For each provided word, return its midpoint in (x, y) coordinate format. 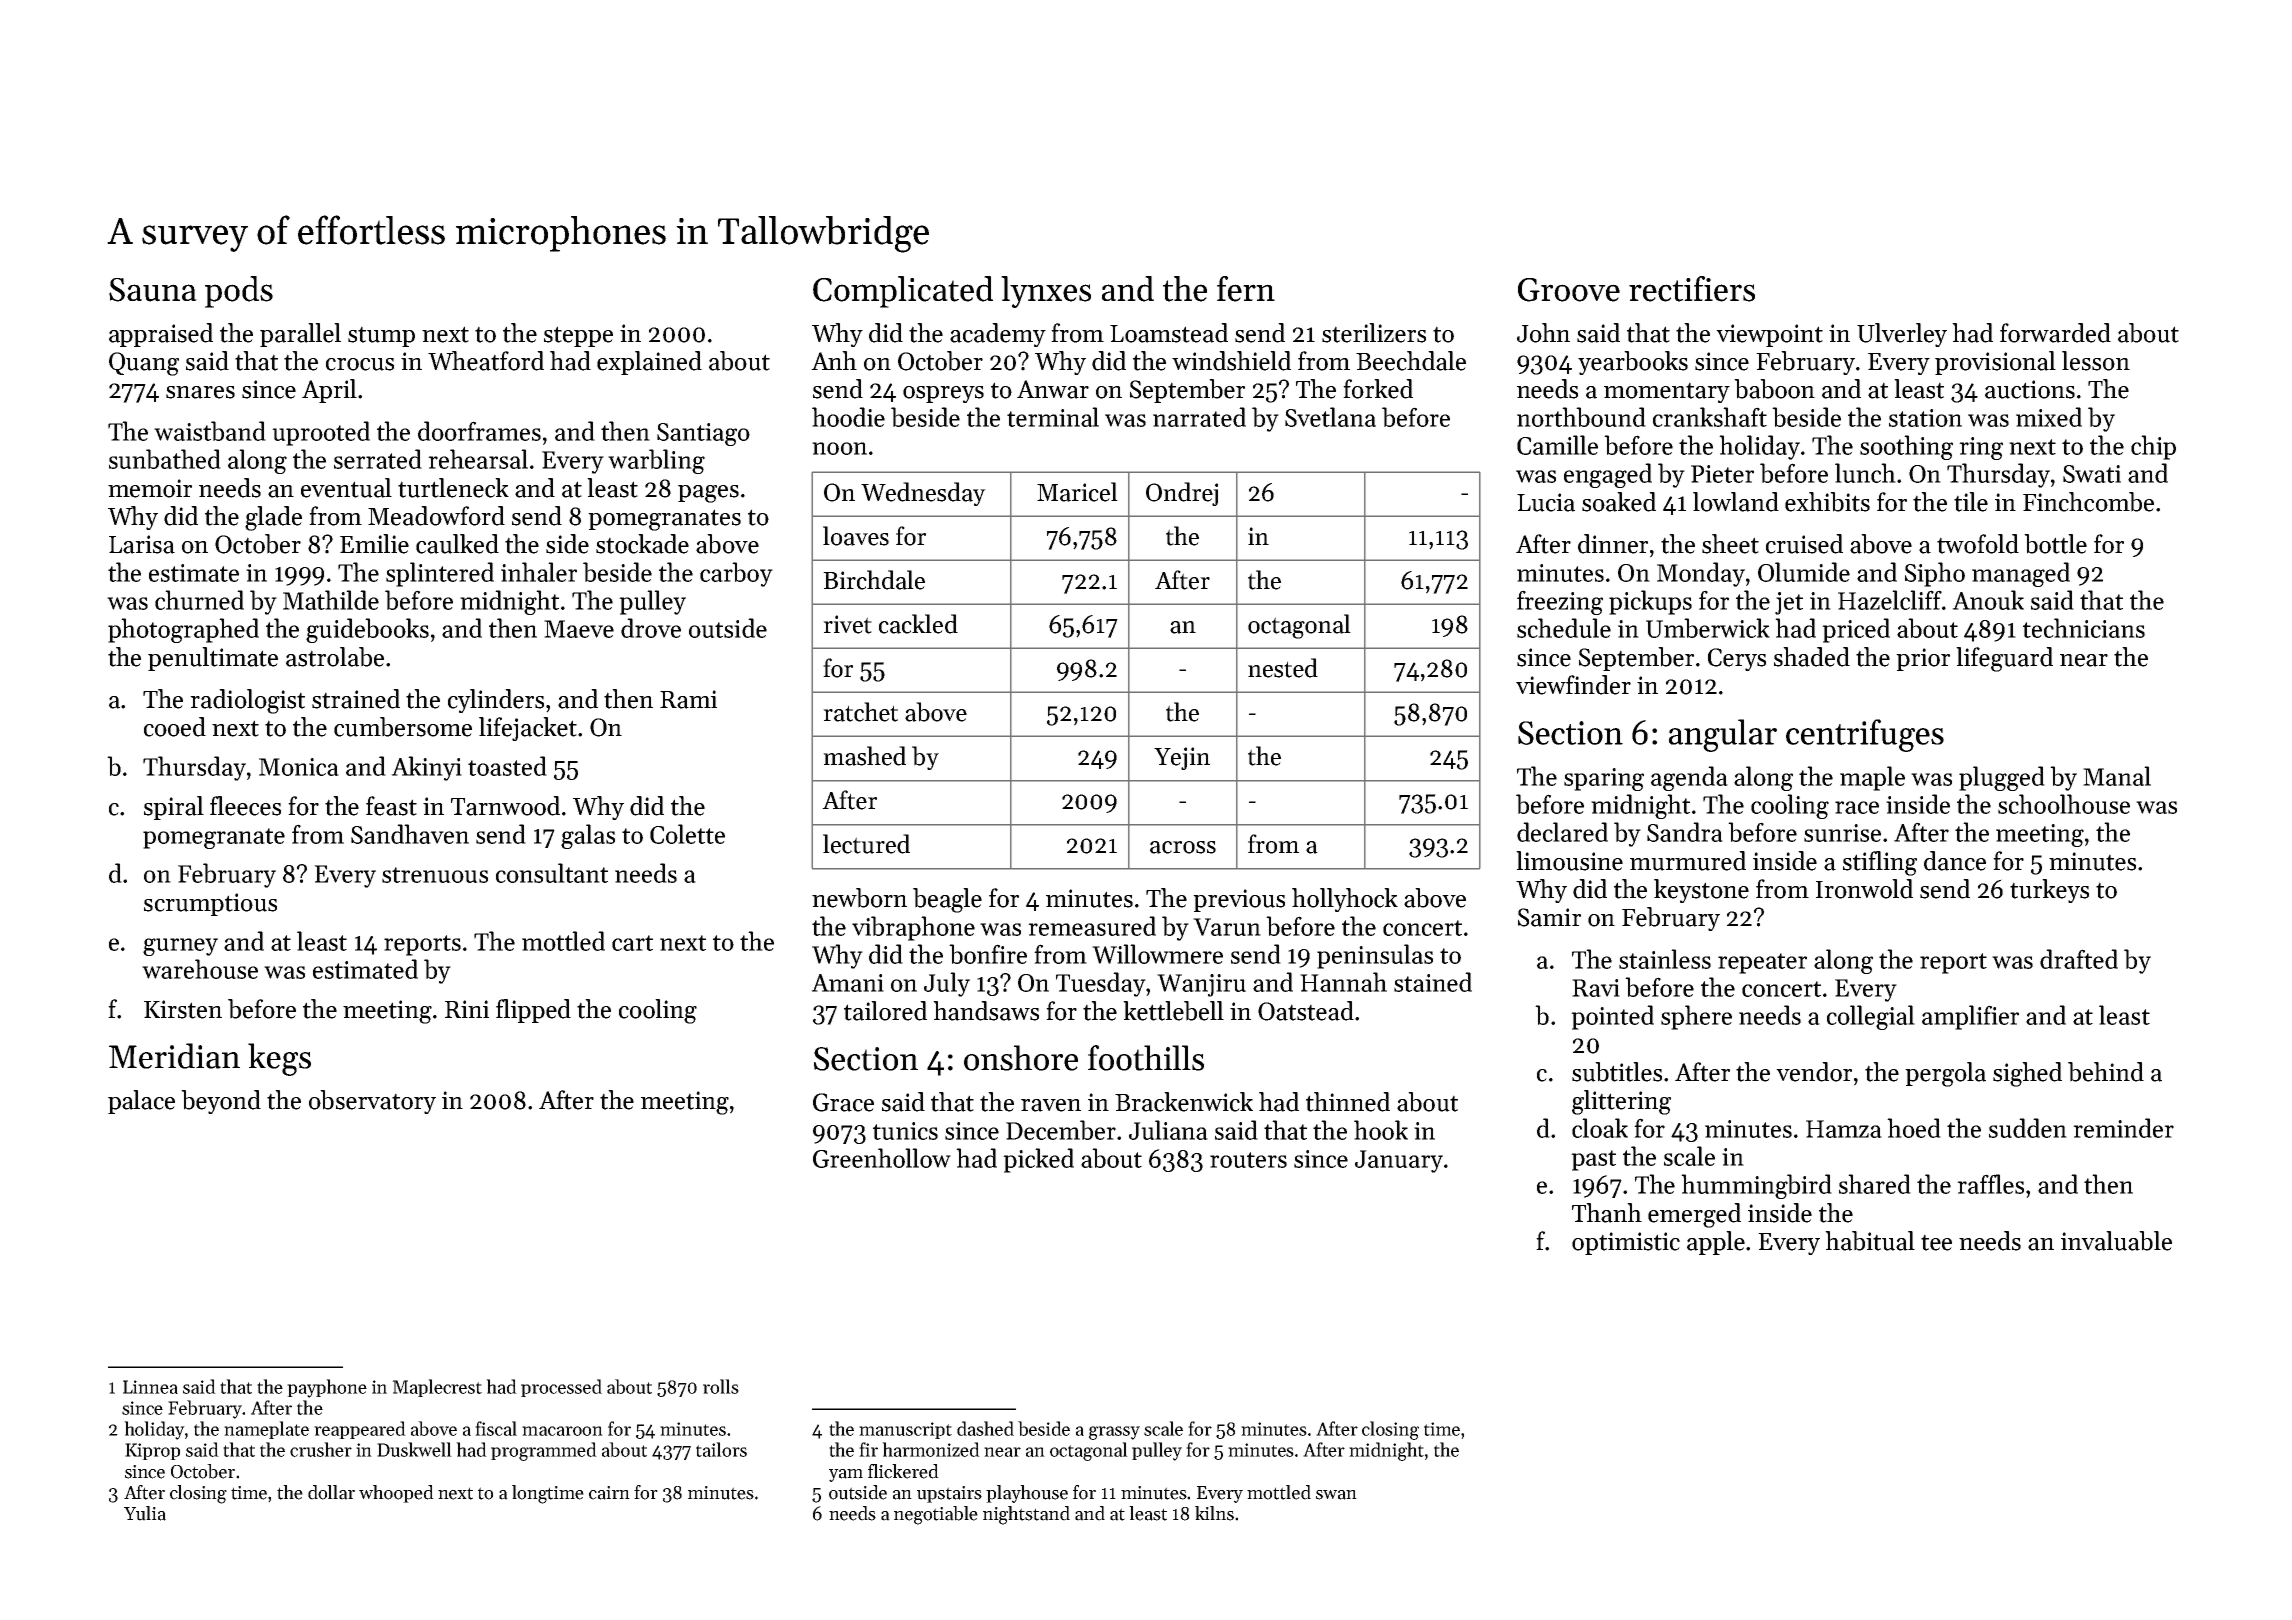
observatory (372, 1102)
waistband (210, 431)
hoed (1914, 1128)
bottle (2055, 544)
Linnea (150, 1387)
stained (1433, 982)
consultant (552, 873)
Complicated (903, 292)
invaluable (2116, 1241)
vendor (1814, 1072)
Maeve (579, 629)
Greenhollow (882, 1158)
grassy (1114, 1433)
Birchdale (874, 580)
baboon (1774, 389)
